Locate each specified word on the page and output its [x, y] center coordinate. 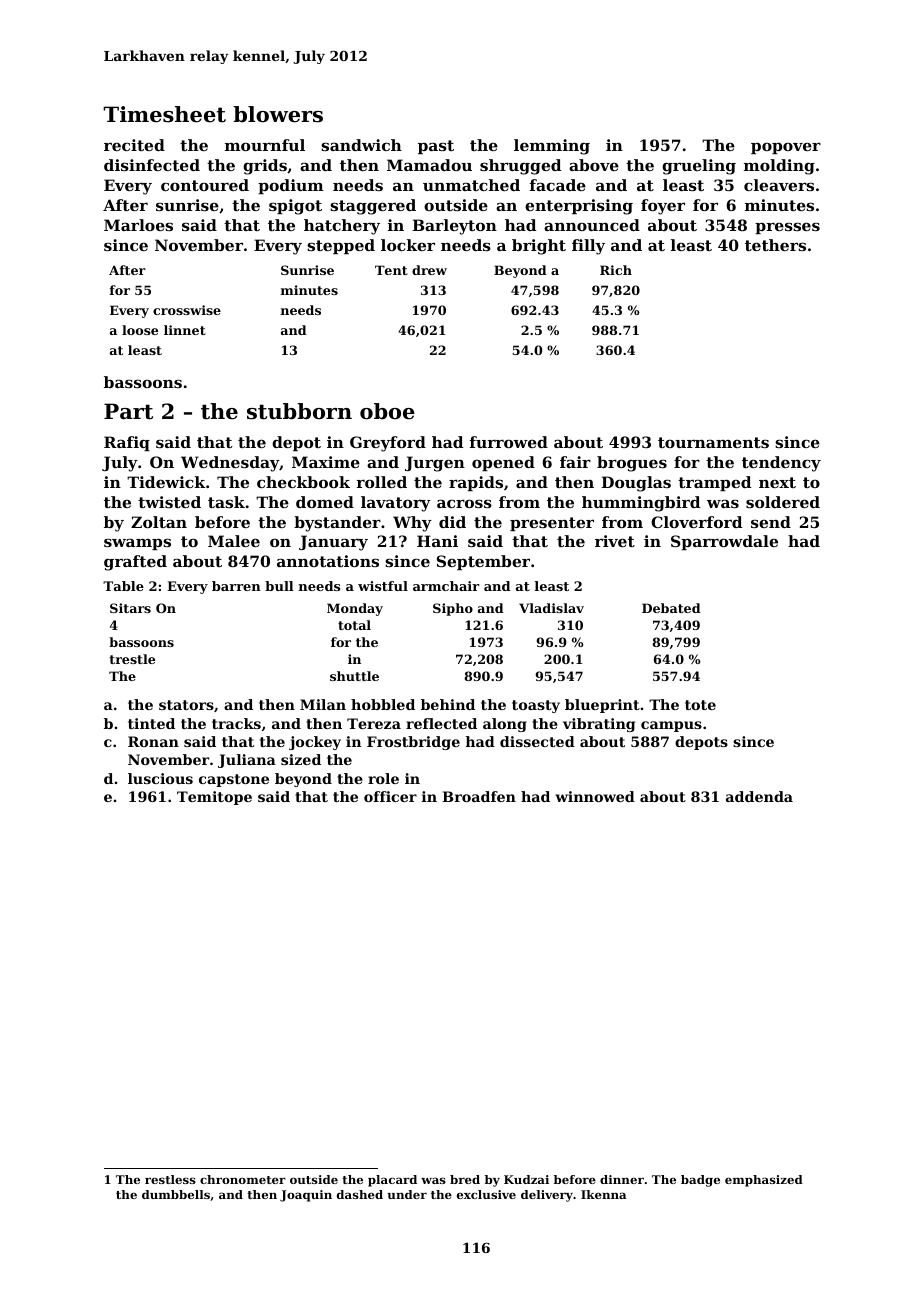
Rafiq [127, 443]
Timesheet [164, 114]
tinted [151, 723]
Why [412, 524]
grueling [699, 167]
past [436, 147]
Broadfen [479, 796]
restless [170, 1179]
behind [448, 704]
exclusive [486, 1194]
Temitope [214, 798]
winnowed [595, 796]
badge [700, 1181]
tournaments [713, 442]
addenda [759, 796]
